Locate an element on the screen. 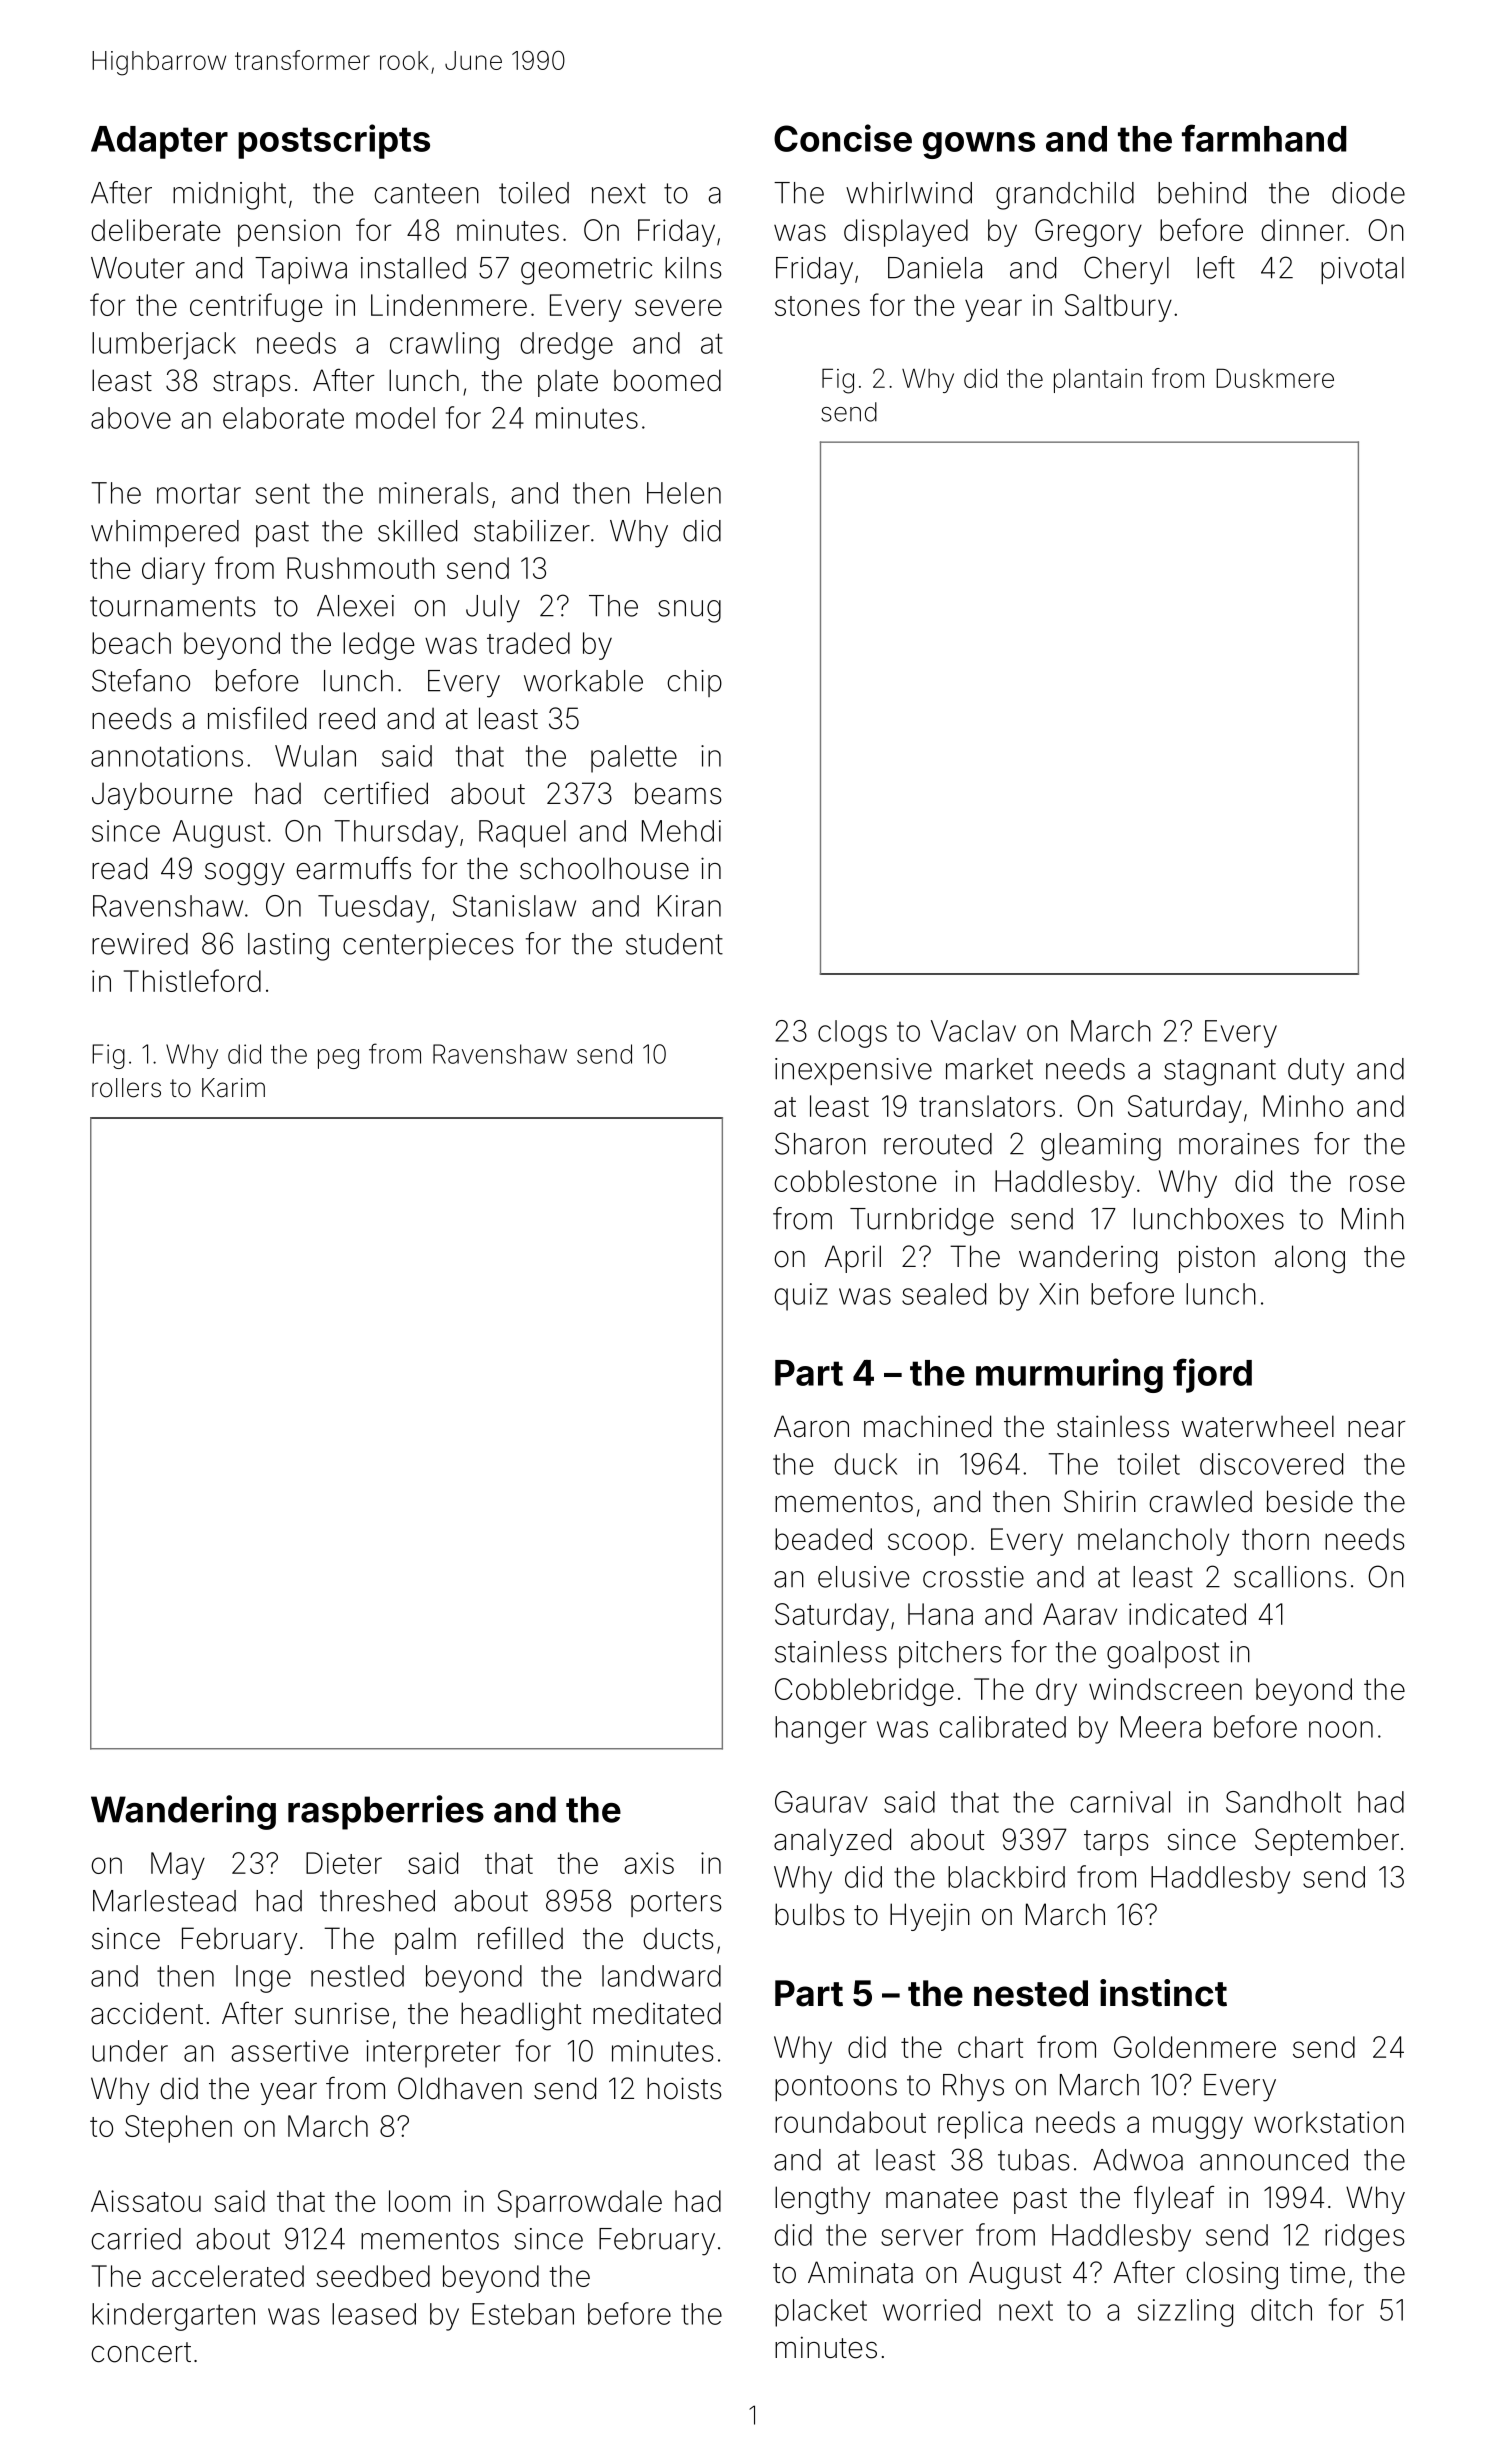 Image resolution: width=1496 pixels, height=2464 pixels. diary is located at coordinates (173, 571).
